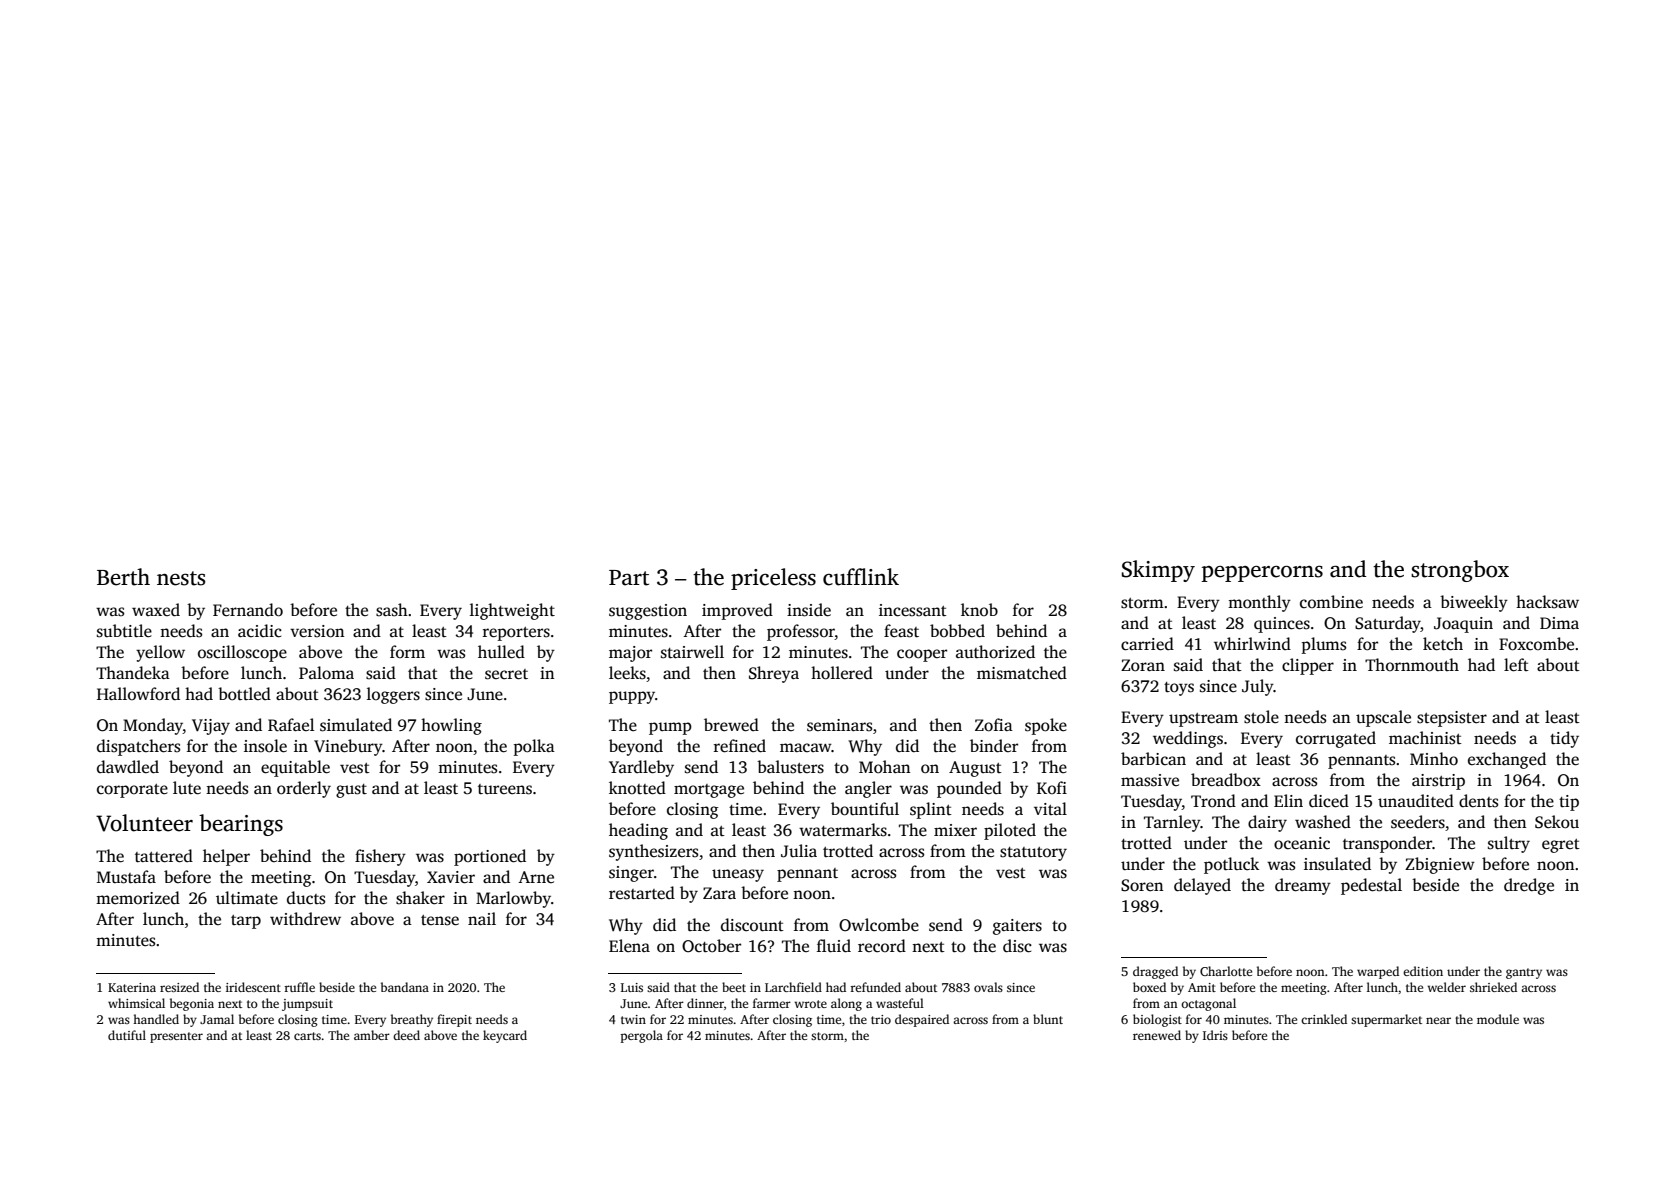 The image size is (1676, 1185). I want to click on biologist, so click(1157, 1020).
